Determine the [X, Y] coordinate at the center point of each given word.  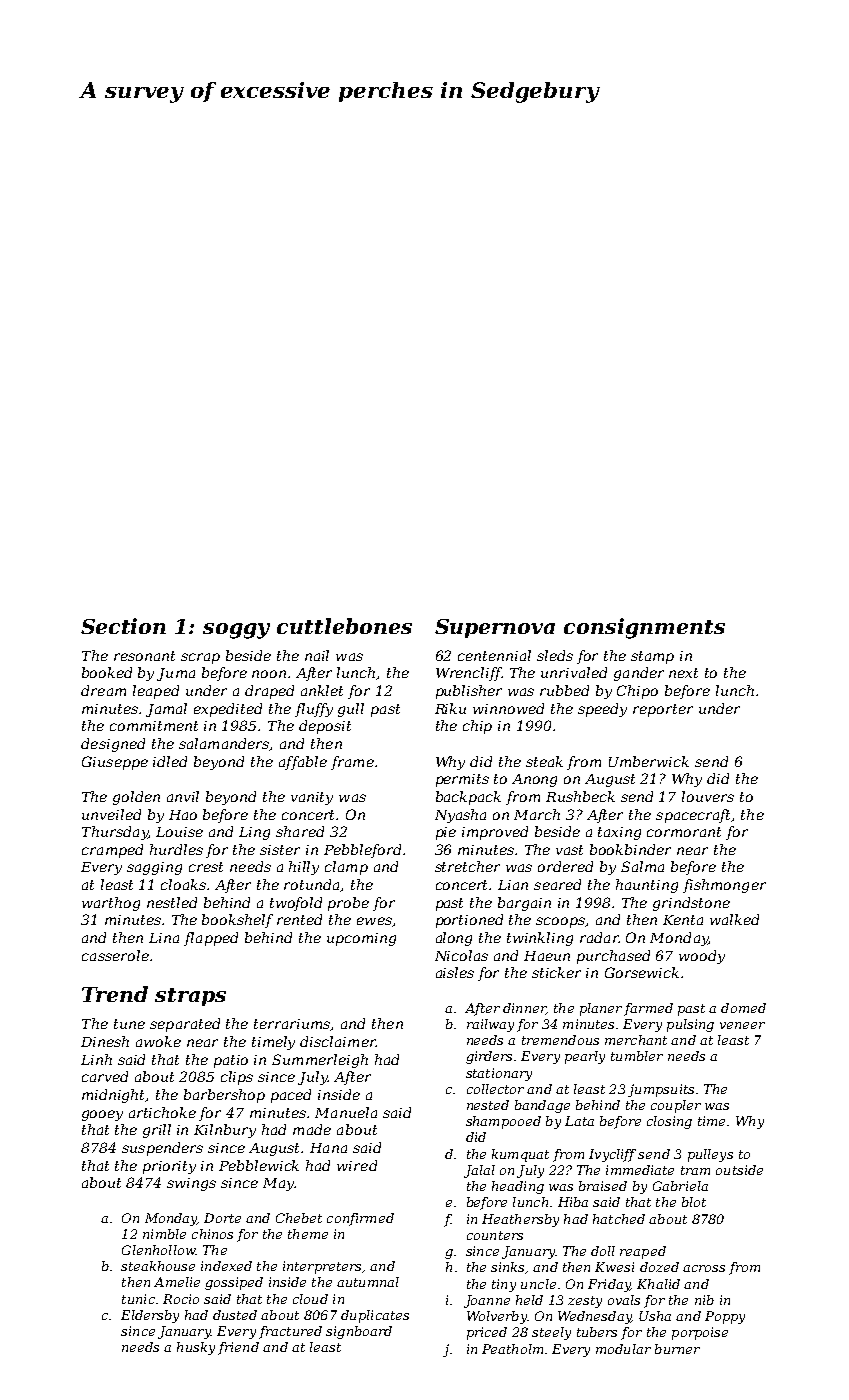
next [683, 673]
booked [107, 672]
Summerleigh [320, 1061]
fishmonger [724, 886]
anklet [322, 690]
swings [191, 1184]
